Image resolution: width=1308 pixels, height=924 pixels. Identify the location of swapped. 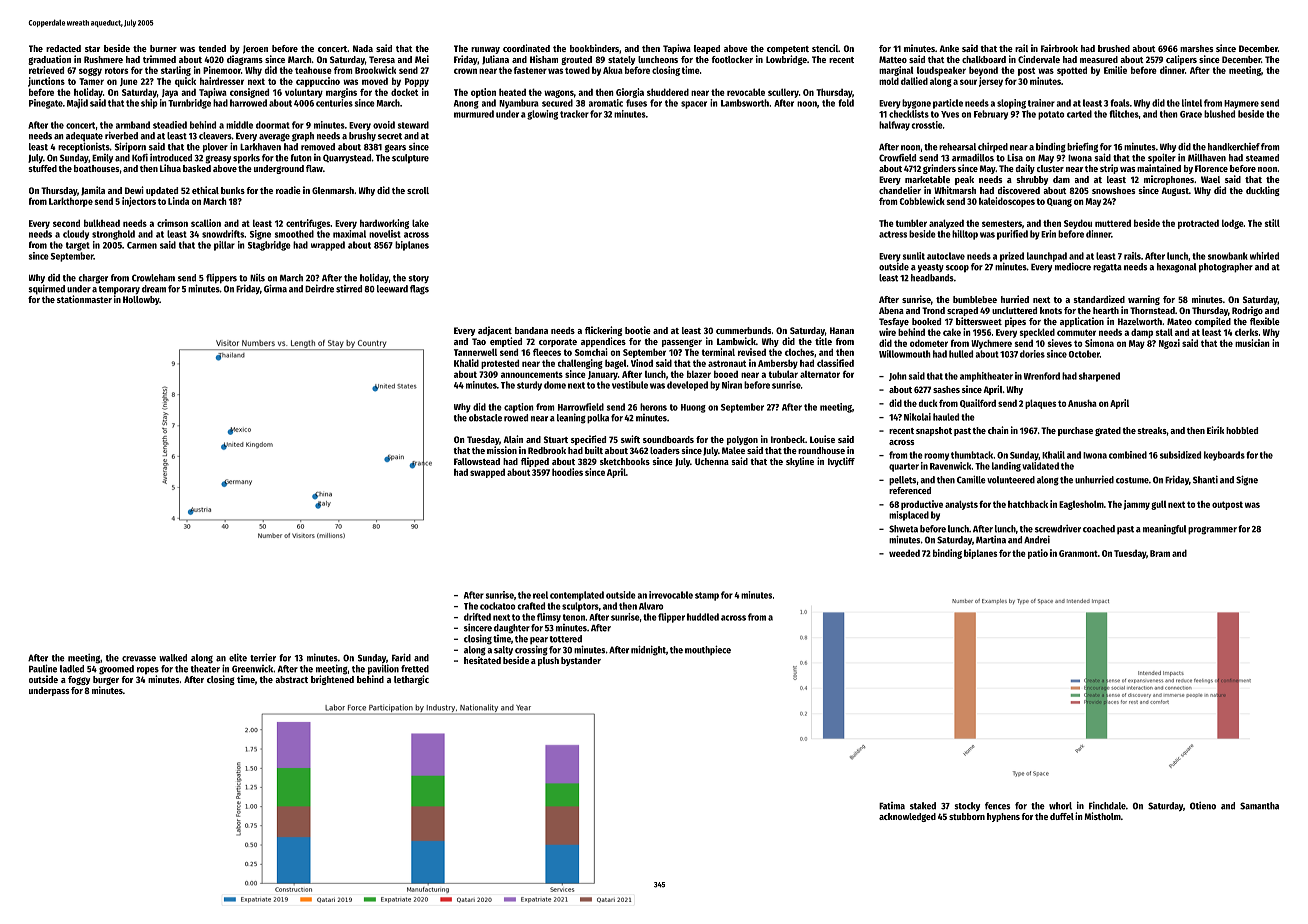
(487, 473).
